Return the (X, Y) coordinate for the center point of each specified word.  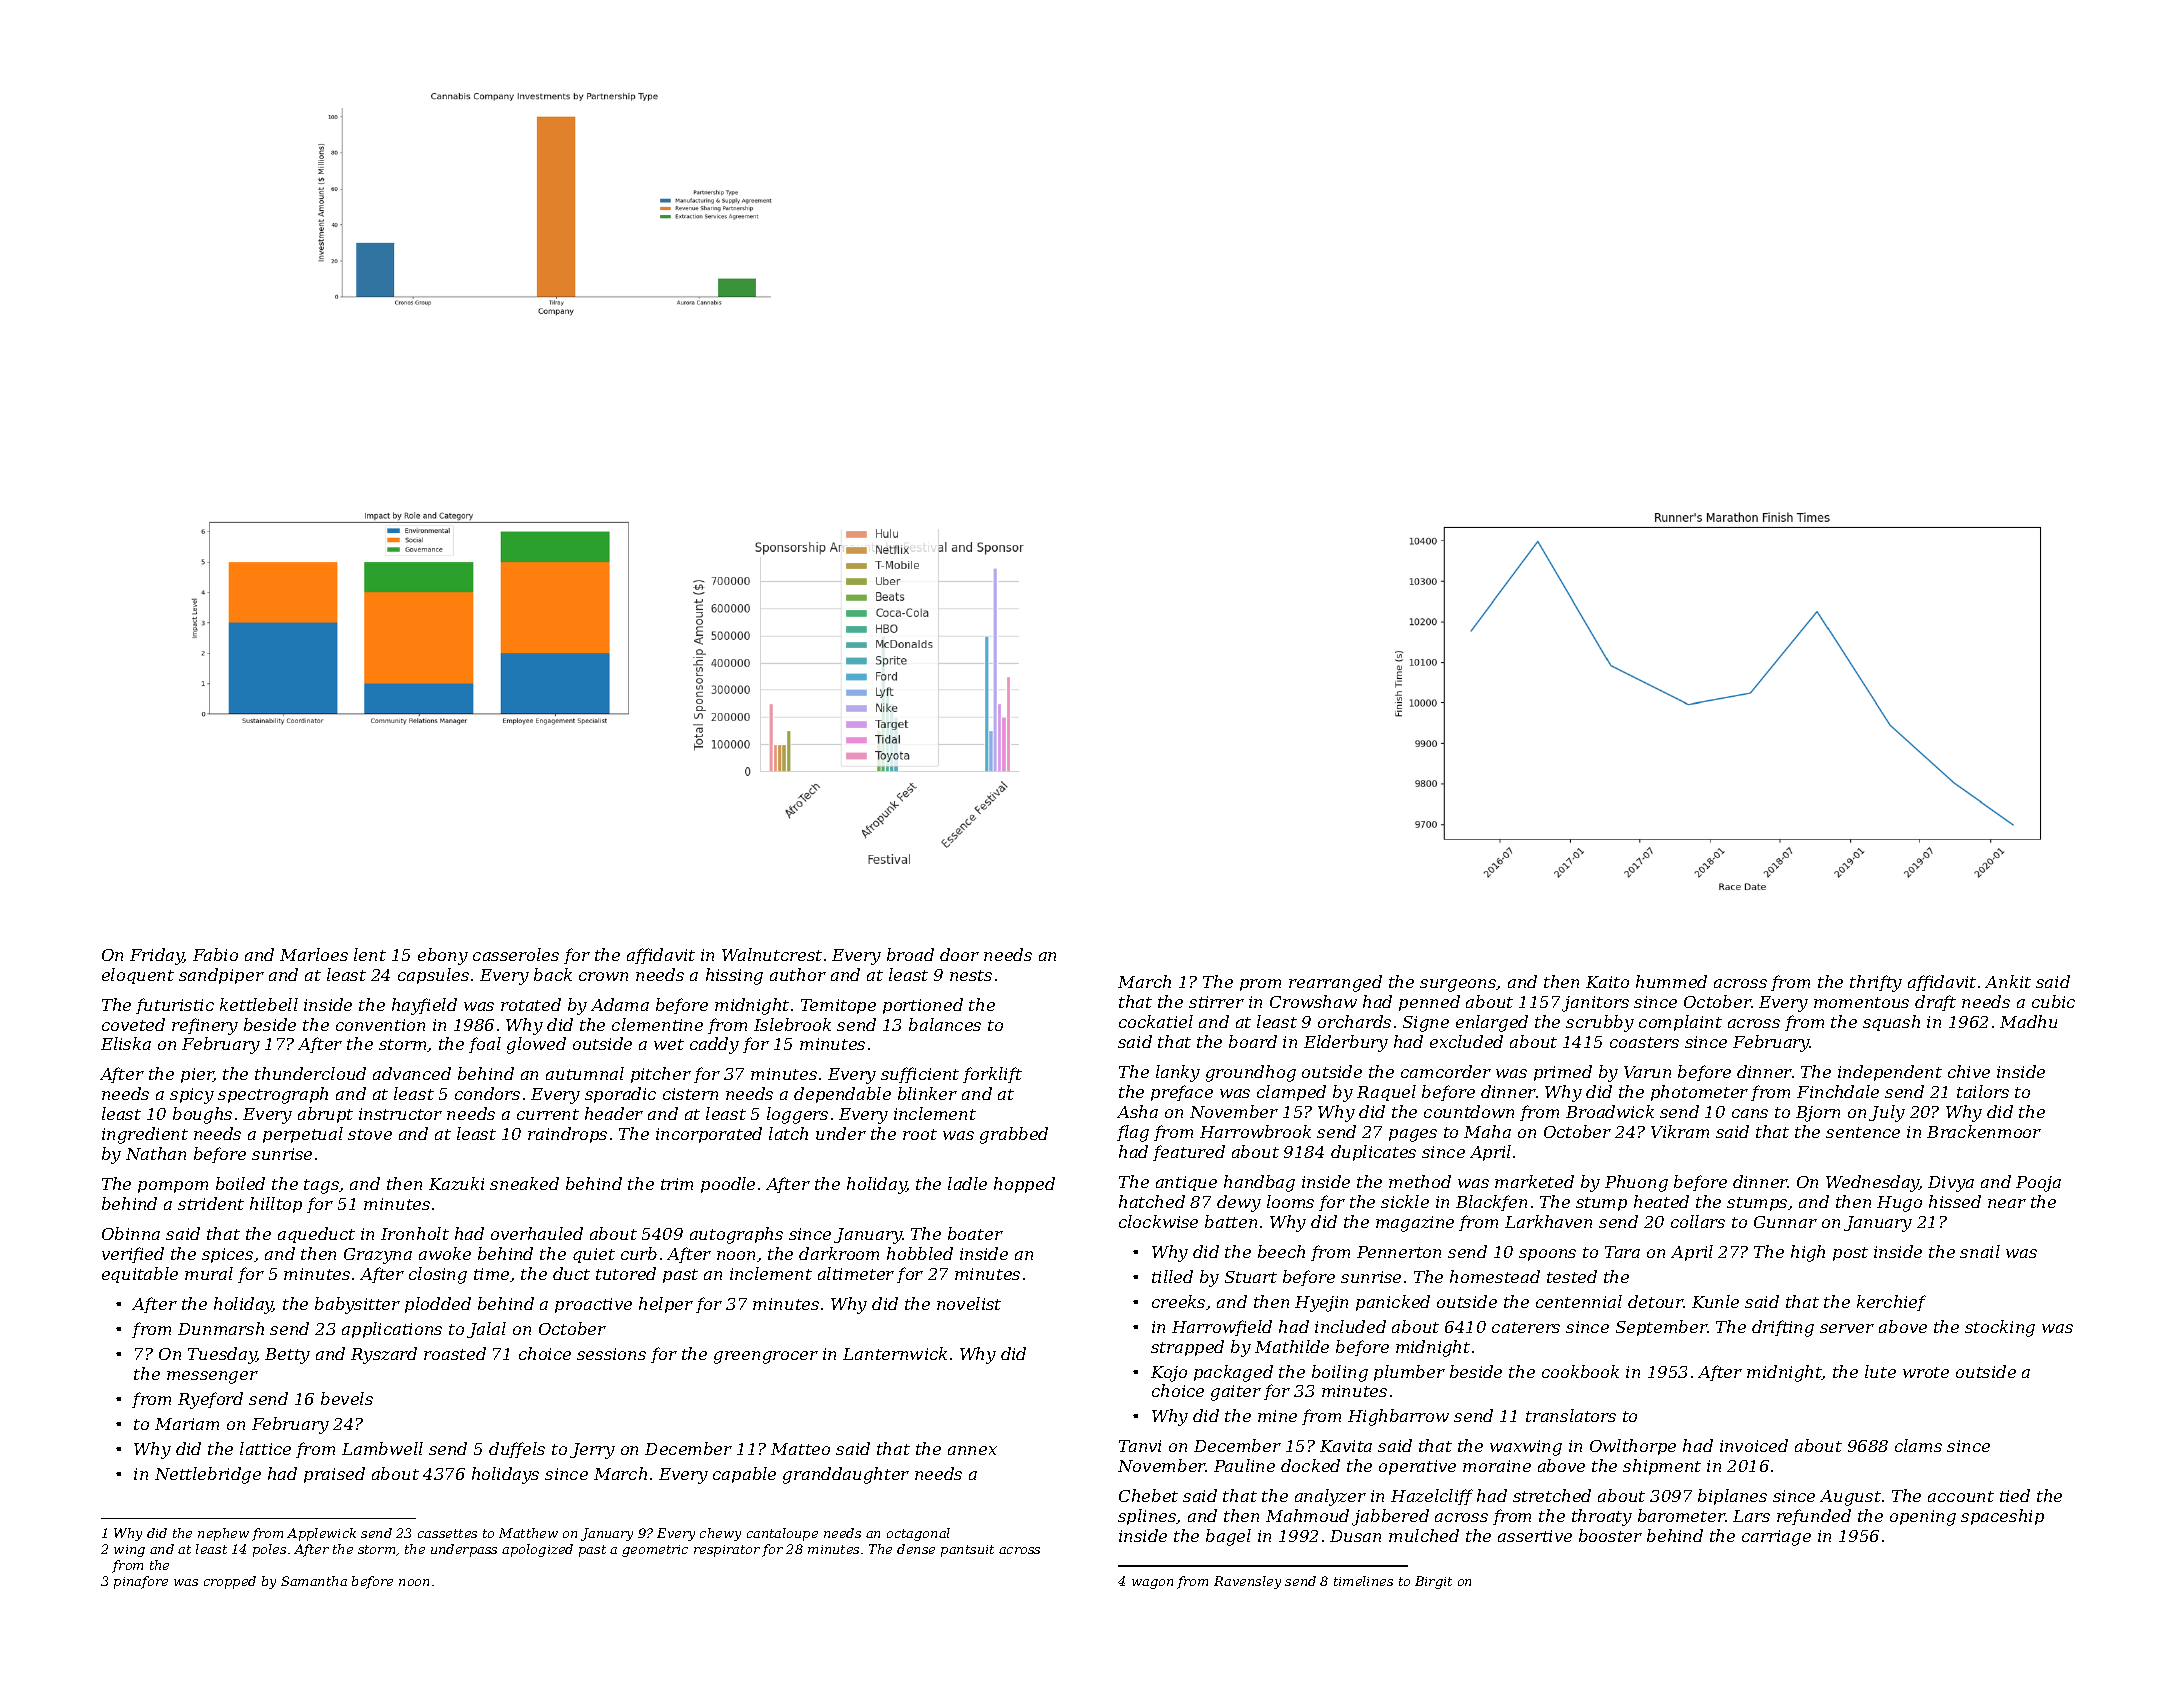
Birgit (1433, 1582)
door (959, 954)
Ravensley (1247, 1582)
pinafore (141, 1582)
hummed (1671, 981)
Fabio (215, 954)
